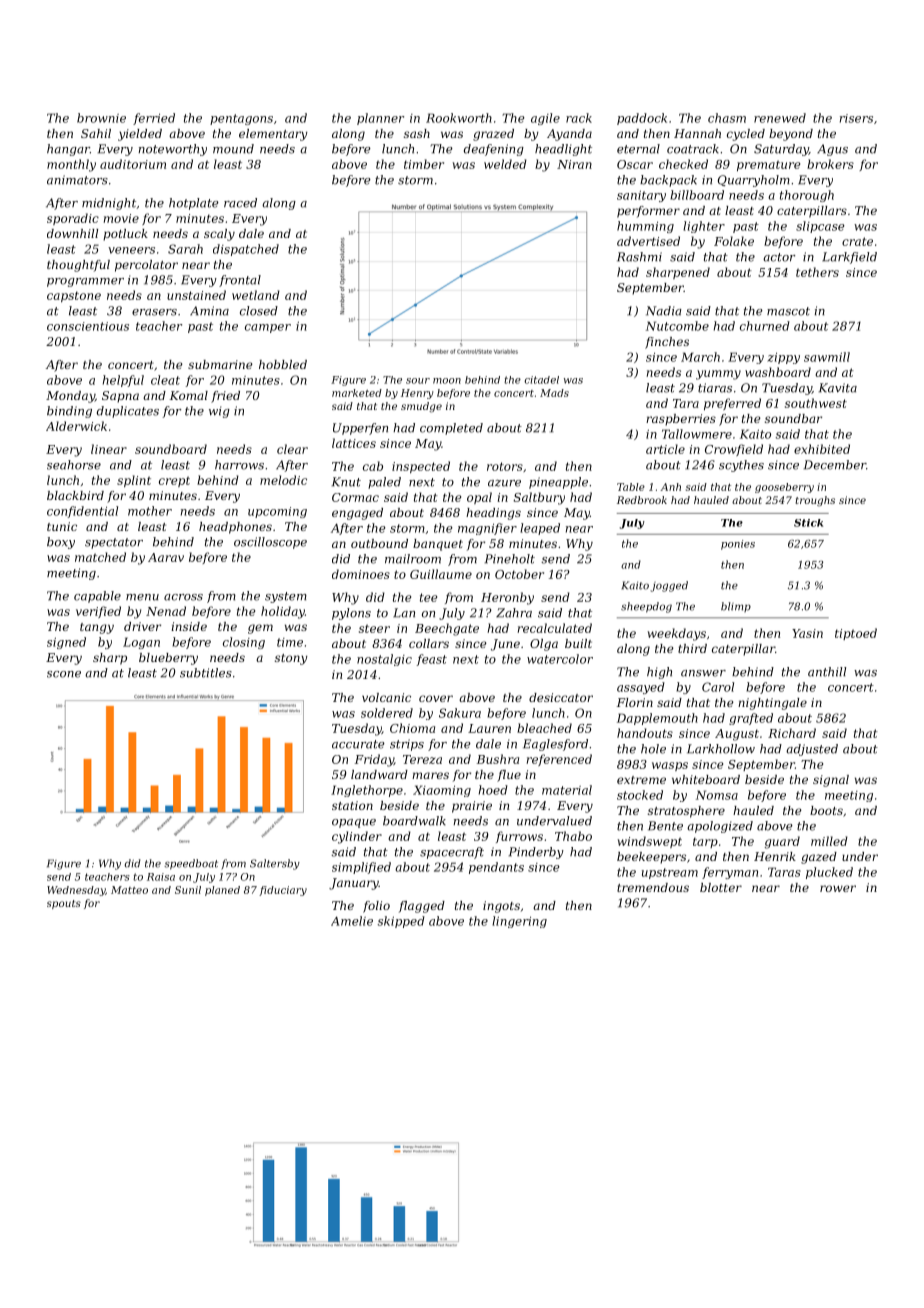 This screenshot has height=1308, width=924. What do you see at coordinates (188, 890) in the screenshot?
I see `Sunil` at bounding box center [188, 890].
